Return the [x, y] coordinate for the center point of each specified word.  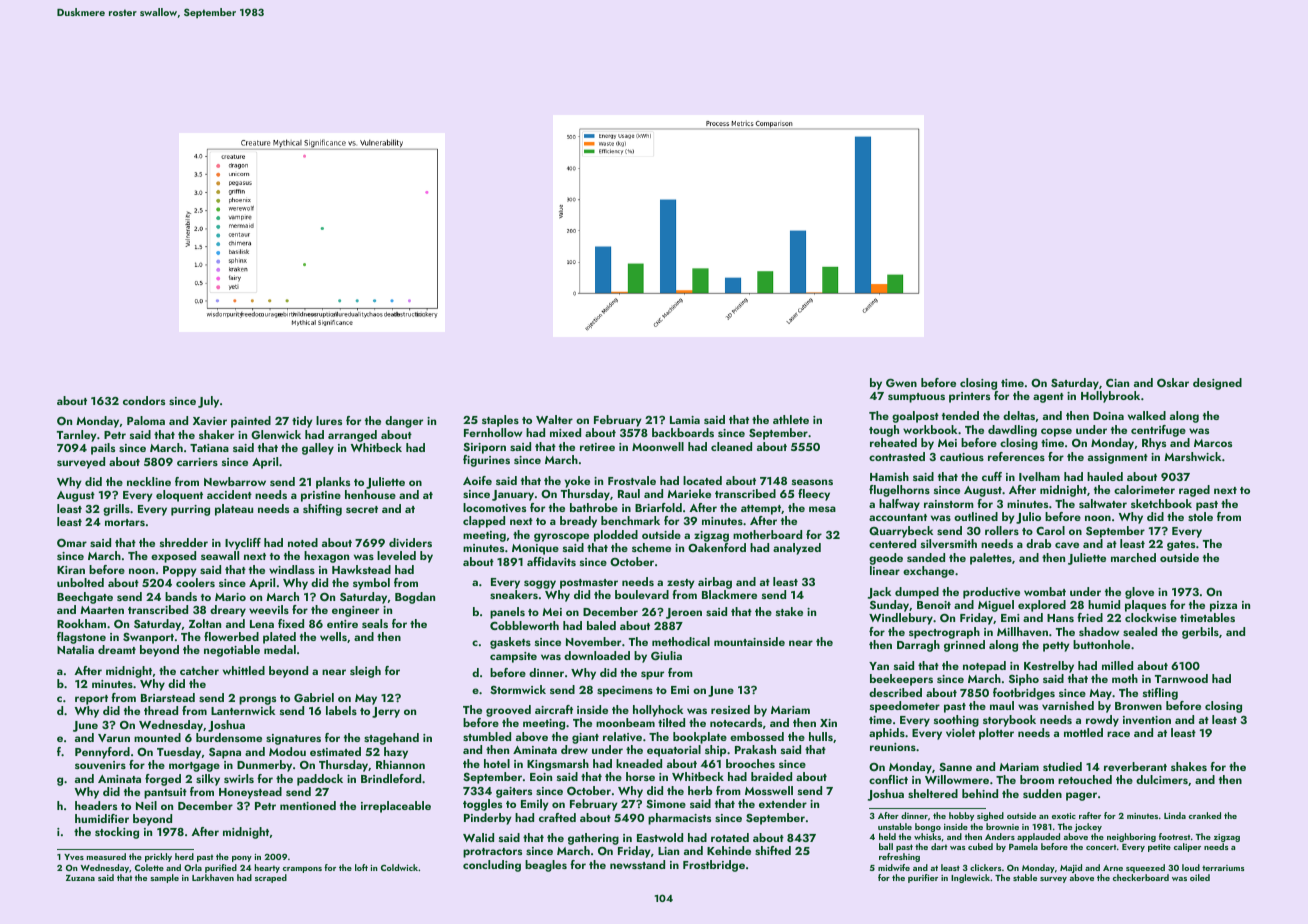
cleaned [731, 446]
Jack [879, 593]
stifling [1160, 694]
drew [574, 749]
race [1118, 734]
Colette [149, 867]
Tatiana [209, 448]
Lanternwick [243, 710]
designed [1217, 384]
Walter [554, 419]
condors [144, 400]
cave [1067, 545]
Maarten [102, 610]
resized [730, 709]
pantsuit [165, 793]
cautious [962, 457]
